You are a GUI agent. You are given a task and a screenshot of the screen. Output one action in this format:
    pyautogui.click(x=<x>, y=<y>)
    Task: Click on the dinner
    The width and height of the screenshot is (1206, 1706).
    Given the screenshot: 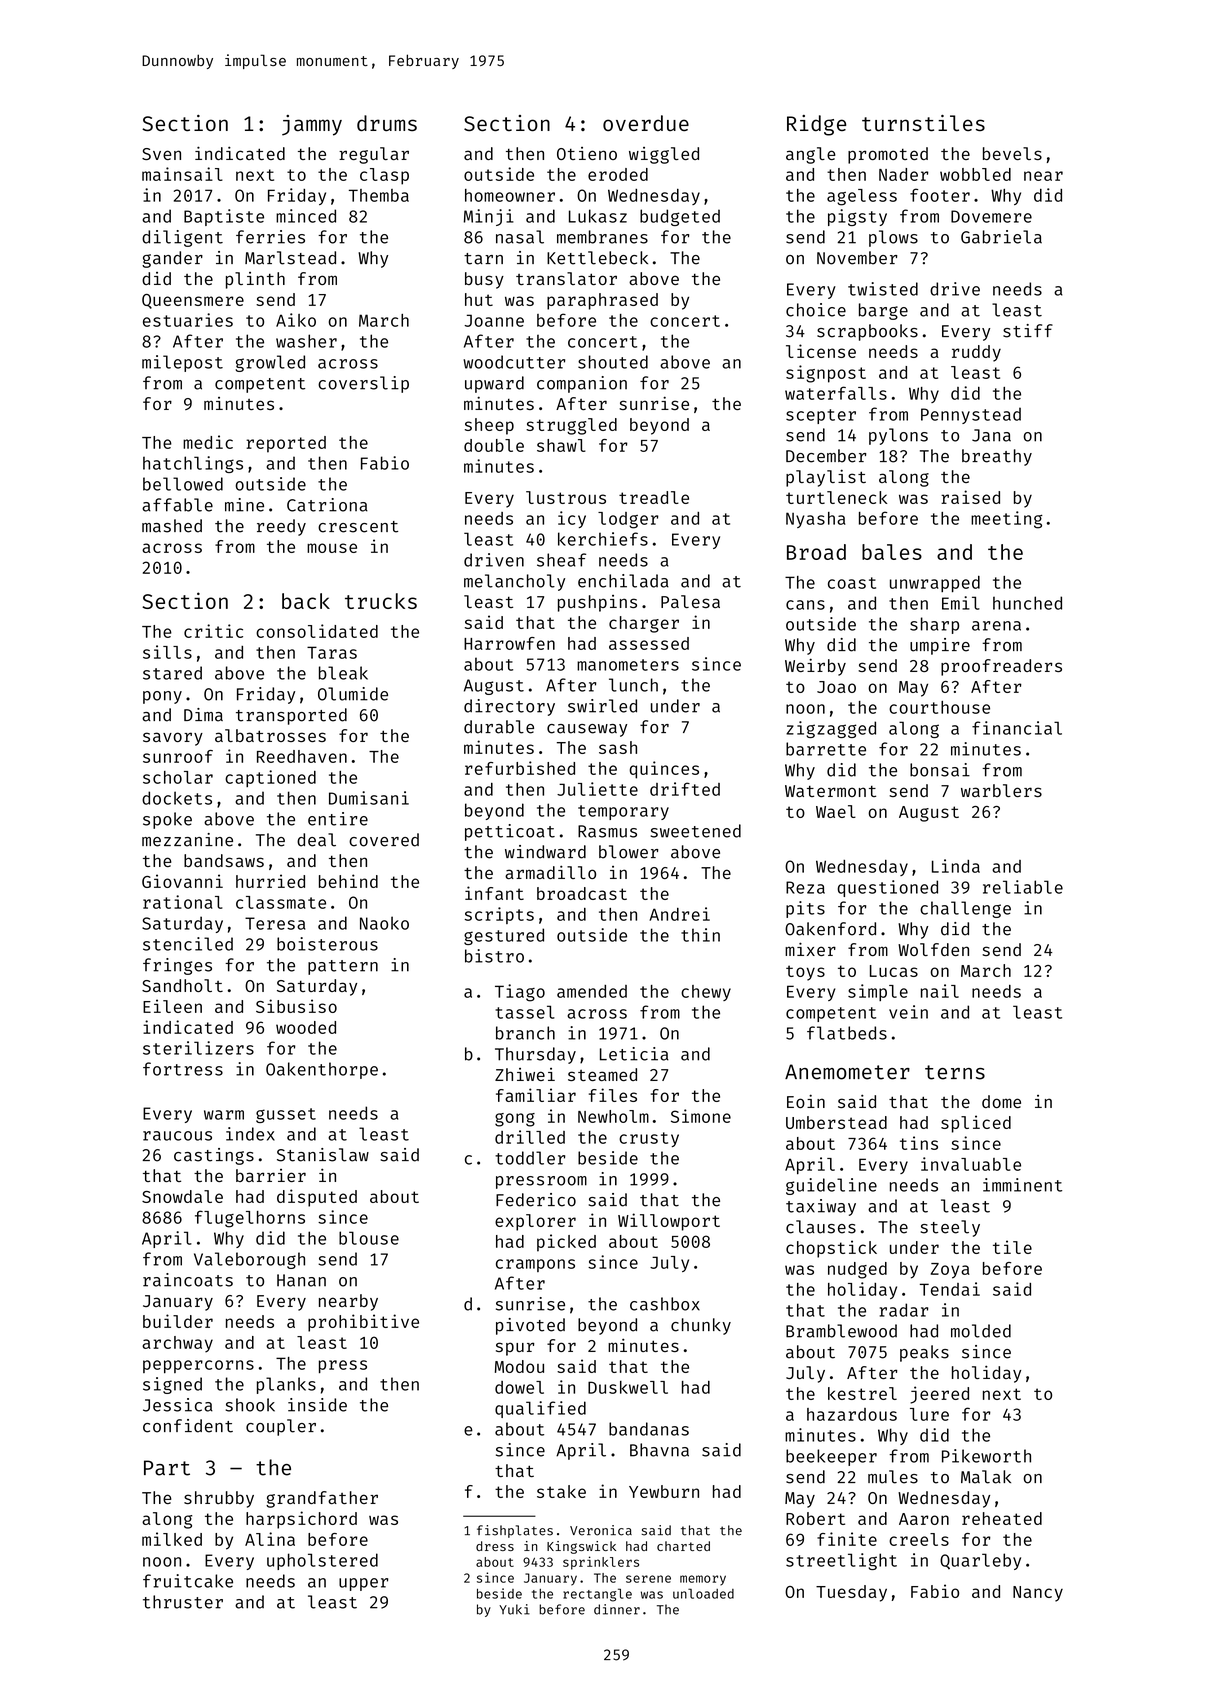 What is the action you would take?
    pyautogui.click(x=617, y=1609)
